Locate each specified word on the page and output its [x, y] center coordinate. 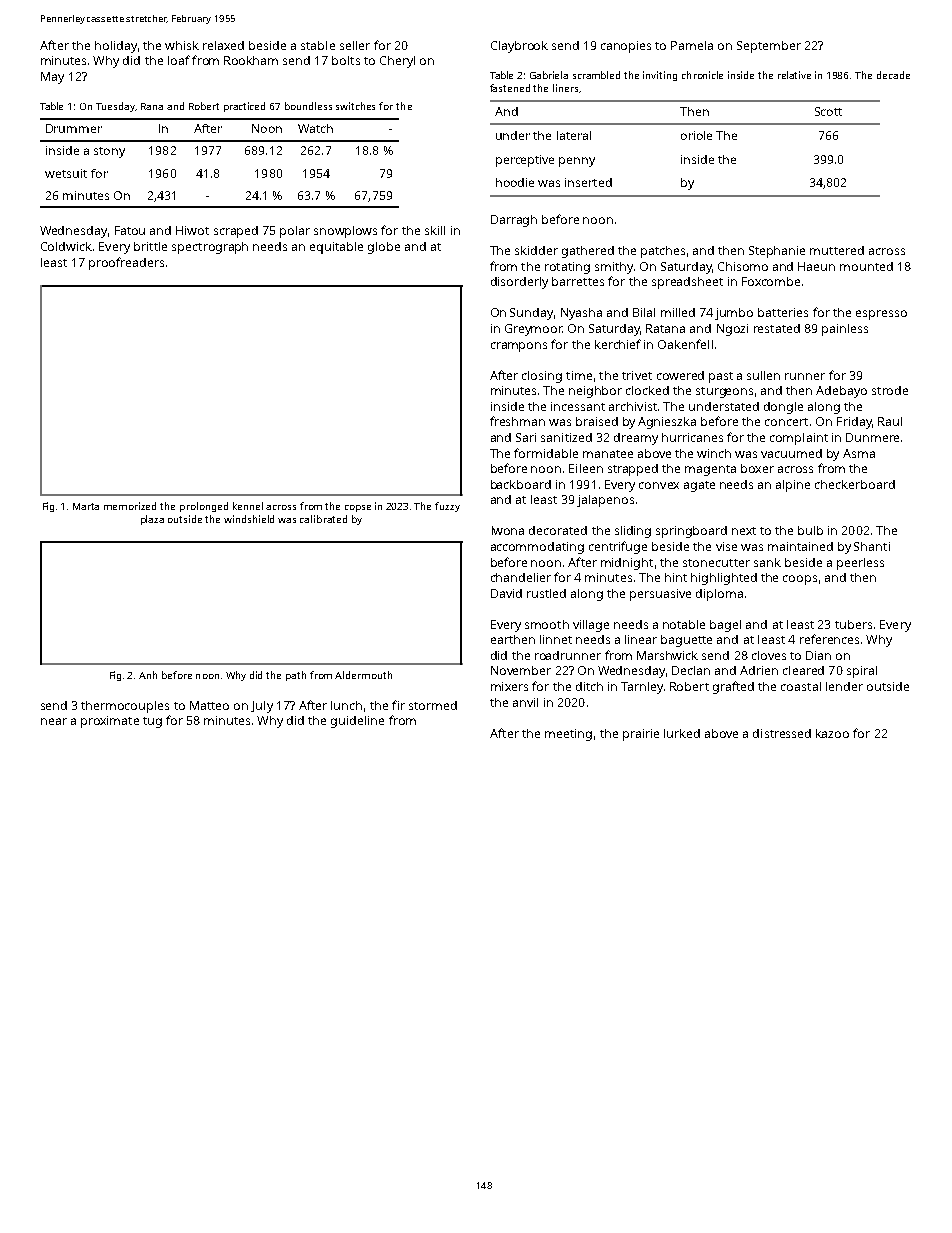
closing [542, 377]
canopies [626, 47]
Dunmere [872, 437]
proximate [110, 722]
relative [794, 75]
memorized [130, 506]
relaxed [223, 45]
